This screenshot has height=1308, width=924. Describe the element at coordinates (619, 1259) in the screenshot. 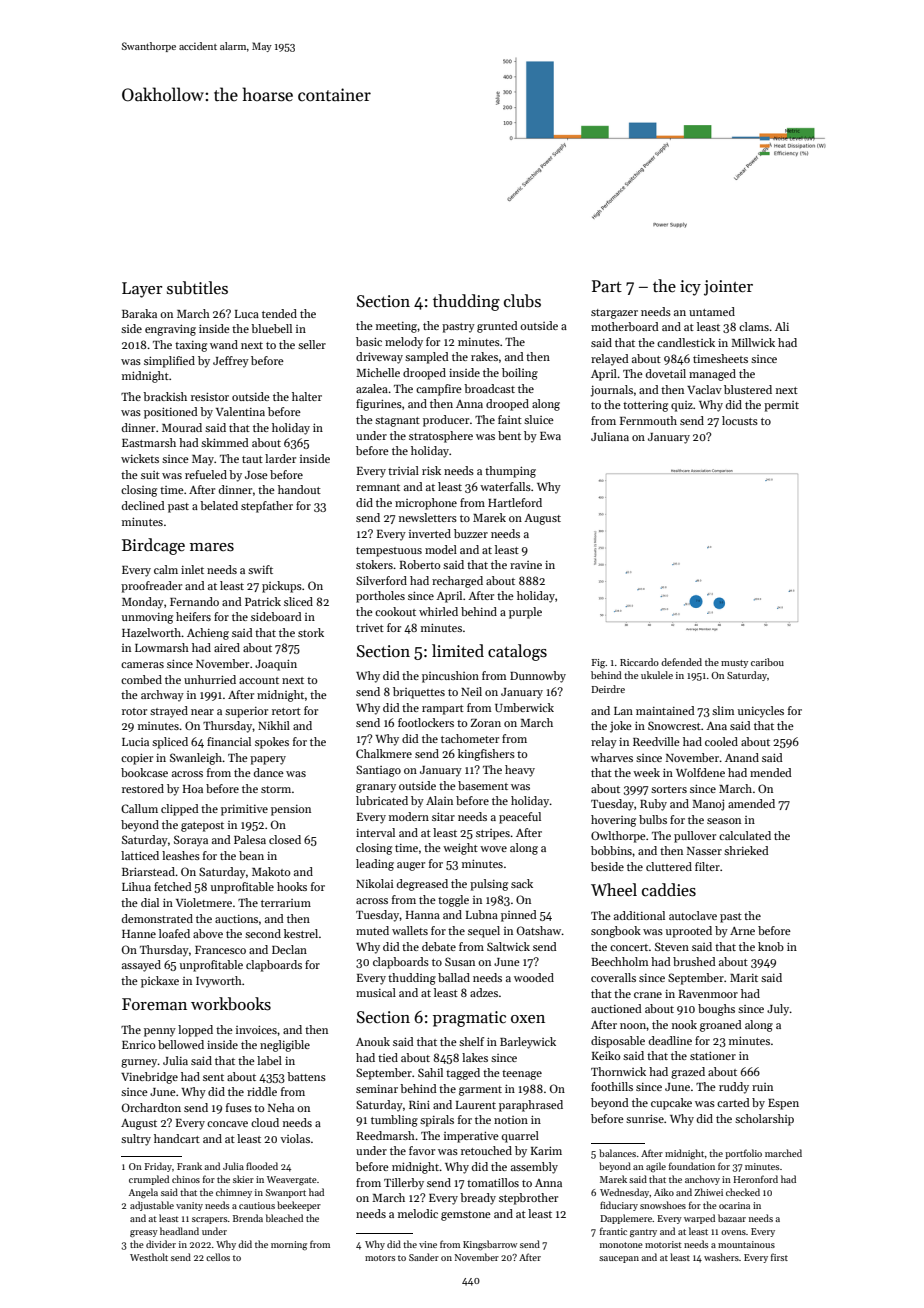

I see `saucepan` at that location.
